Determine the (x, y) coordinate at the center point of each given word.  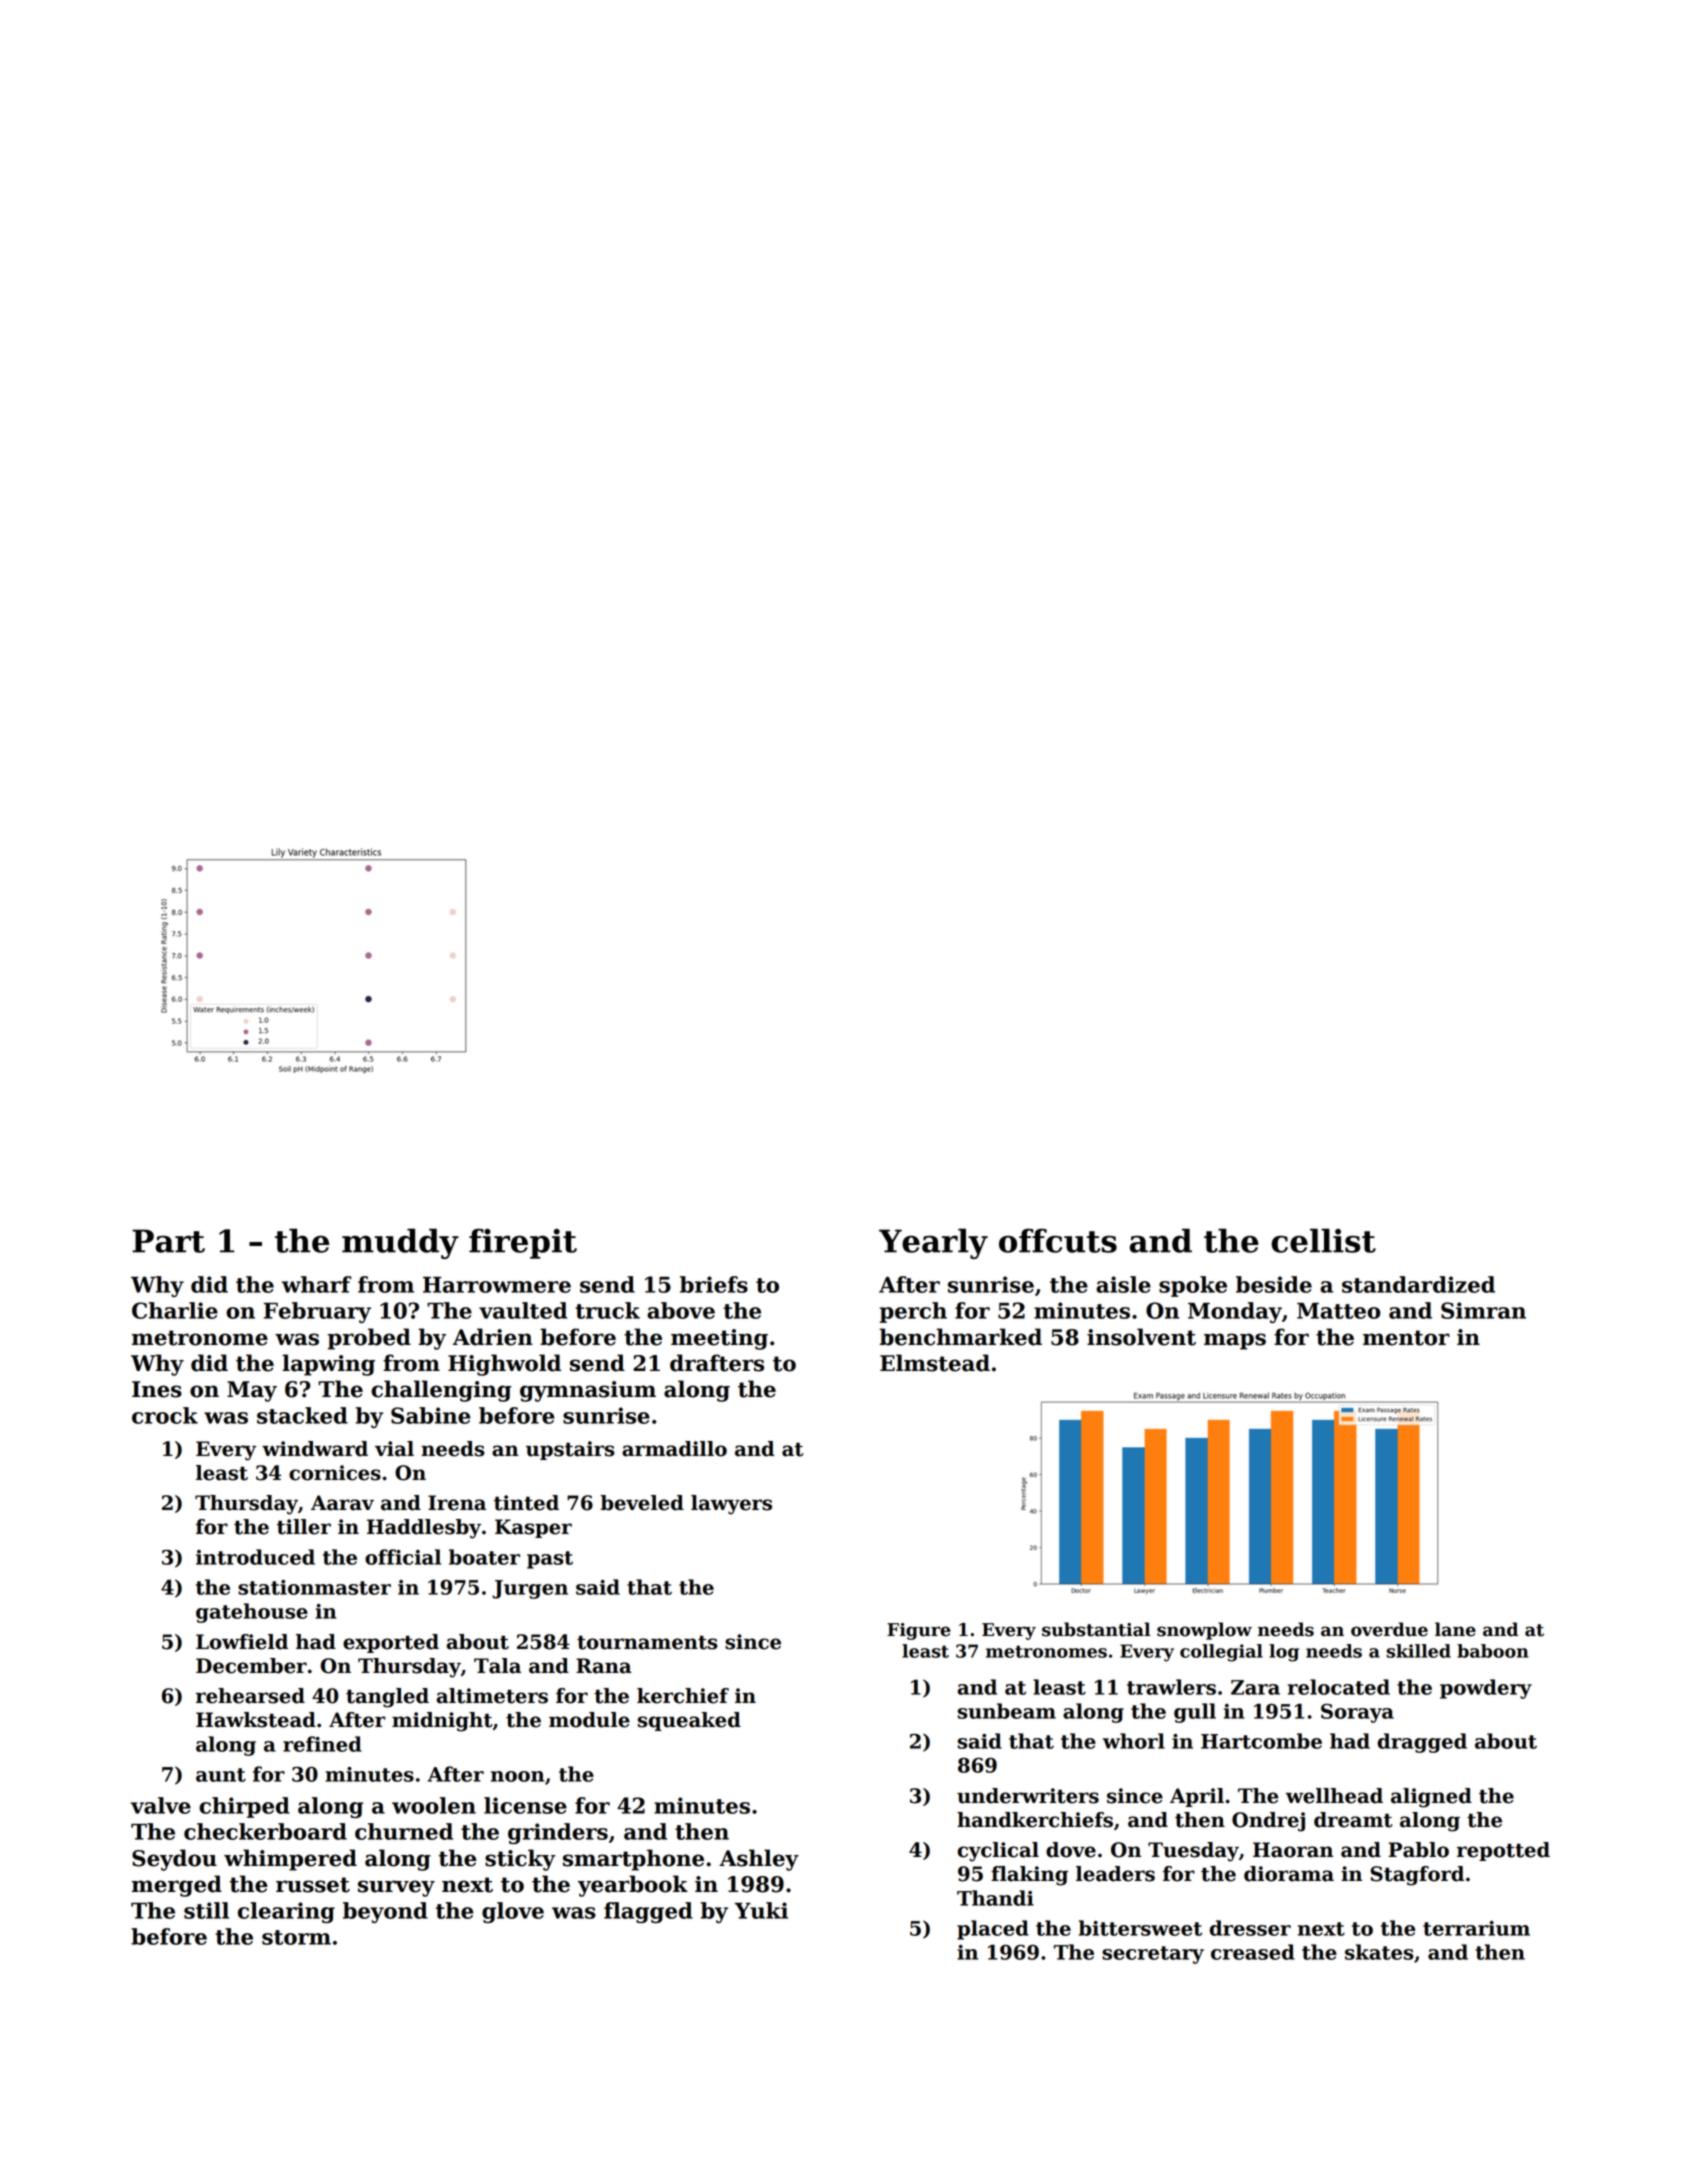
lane (1455, 1629)
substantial (1096, 1629)
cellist (1323, 1240)
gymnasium (588, 1391)
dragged (1422, 1743)
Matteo (1338, 1311)
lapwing (328, 1365)
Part (168, 1241)
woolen (434, 1805)
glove (513, 1912)
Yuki (761, 1910)
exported (391, 1643)
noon (518, 1776)
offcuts (1058, 1240)
